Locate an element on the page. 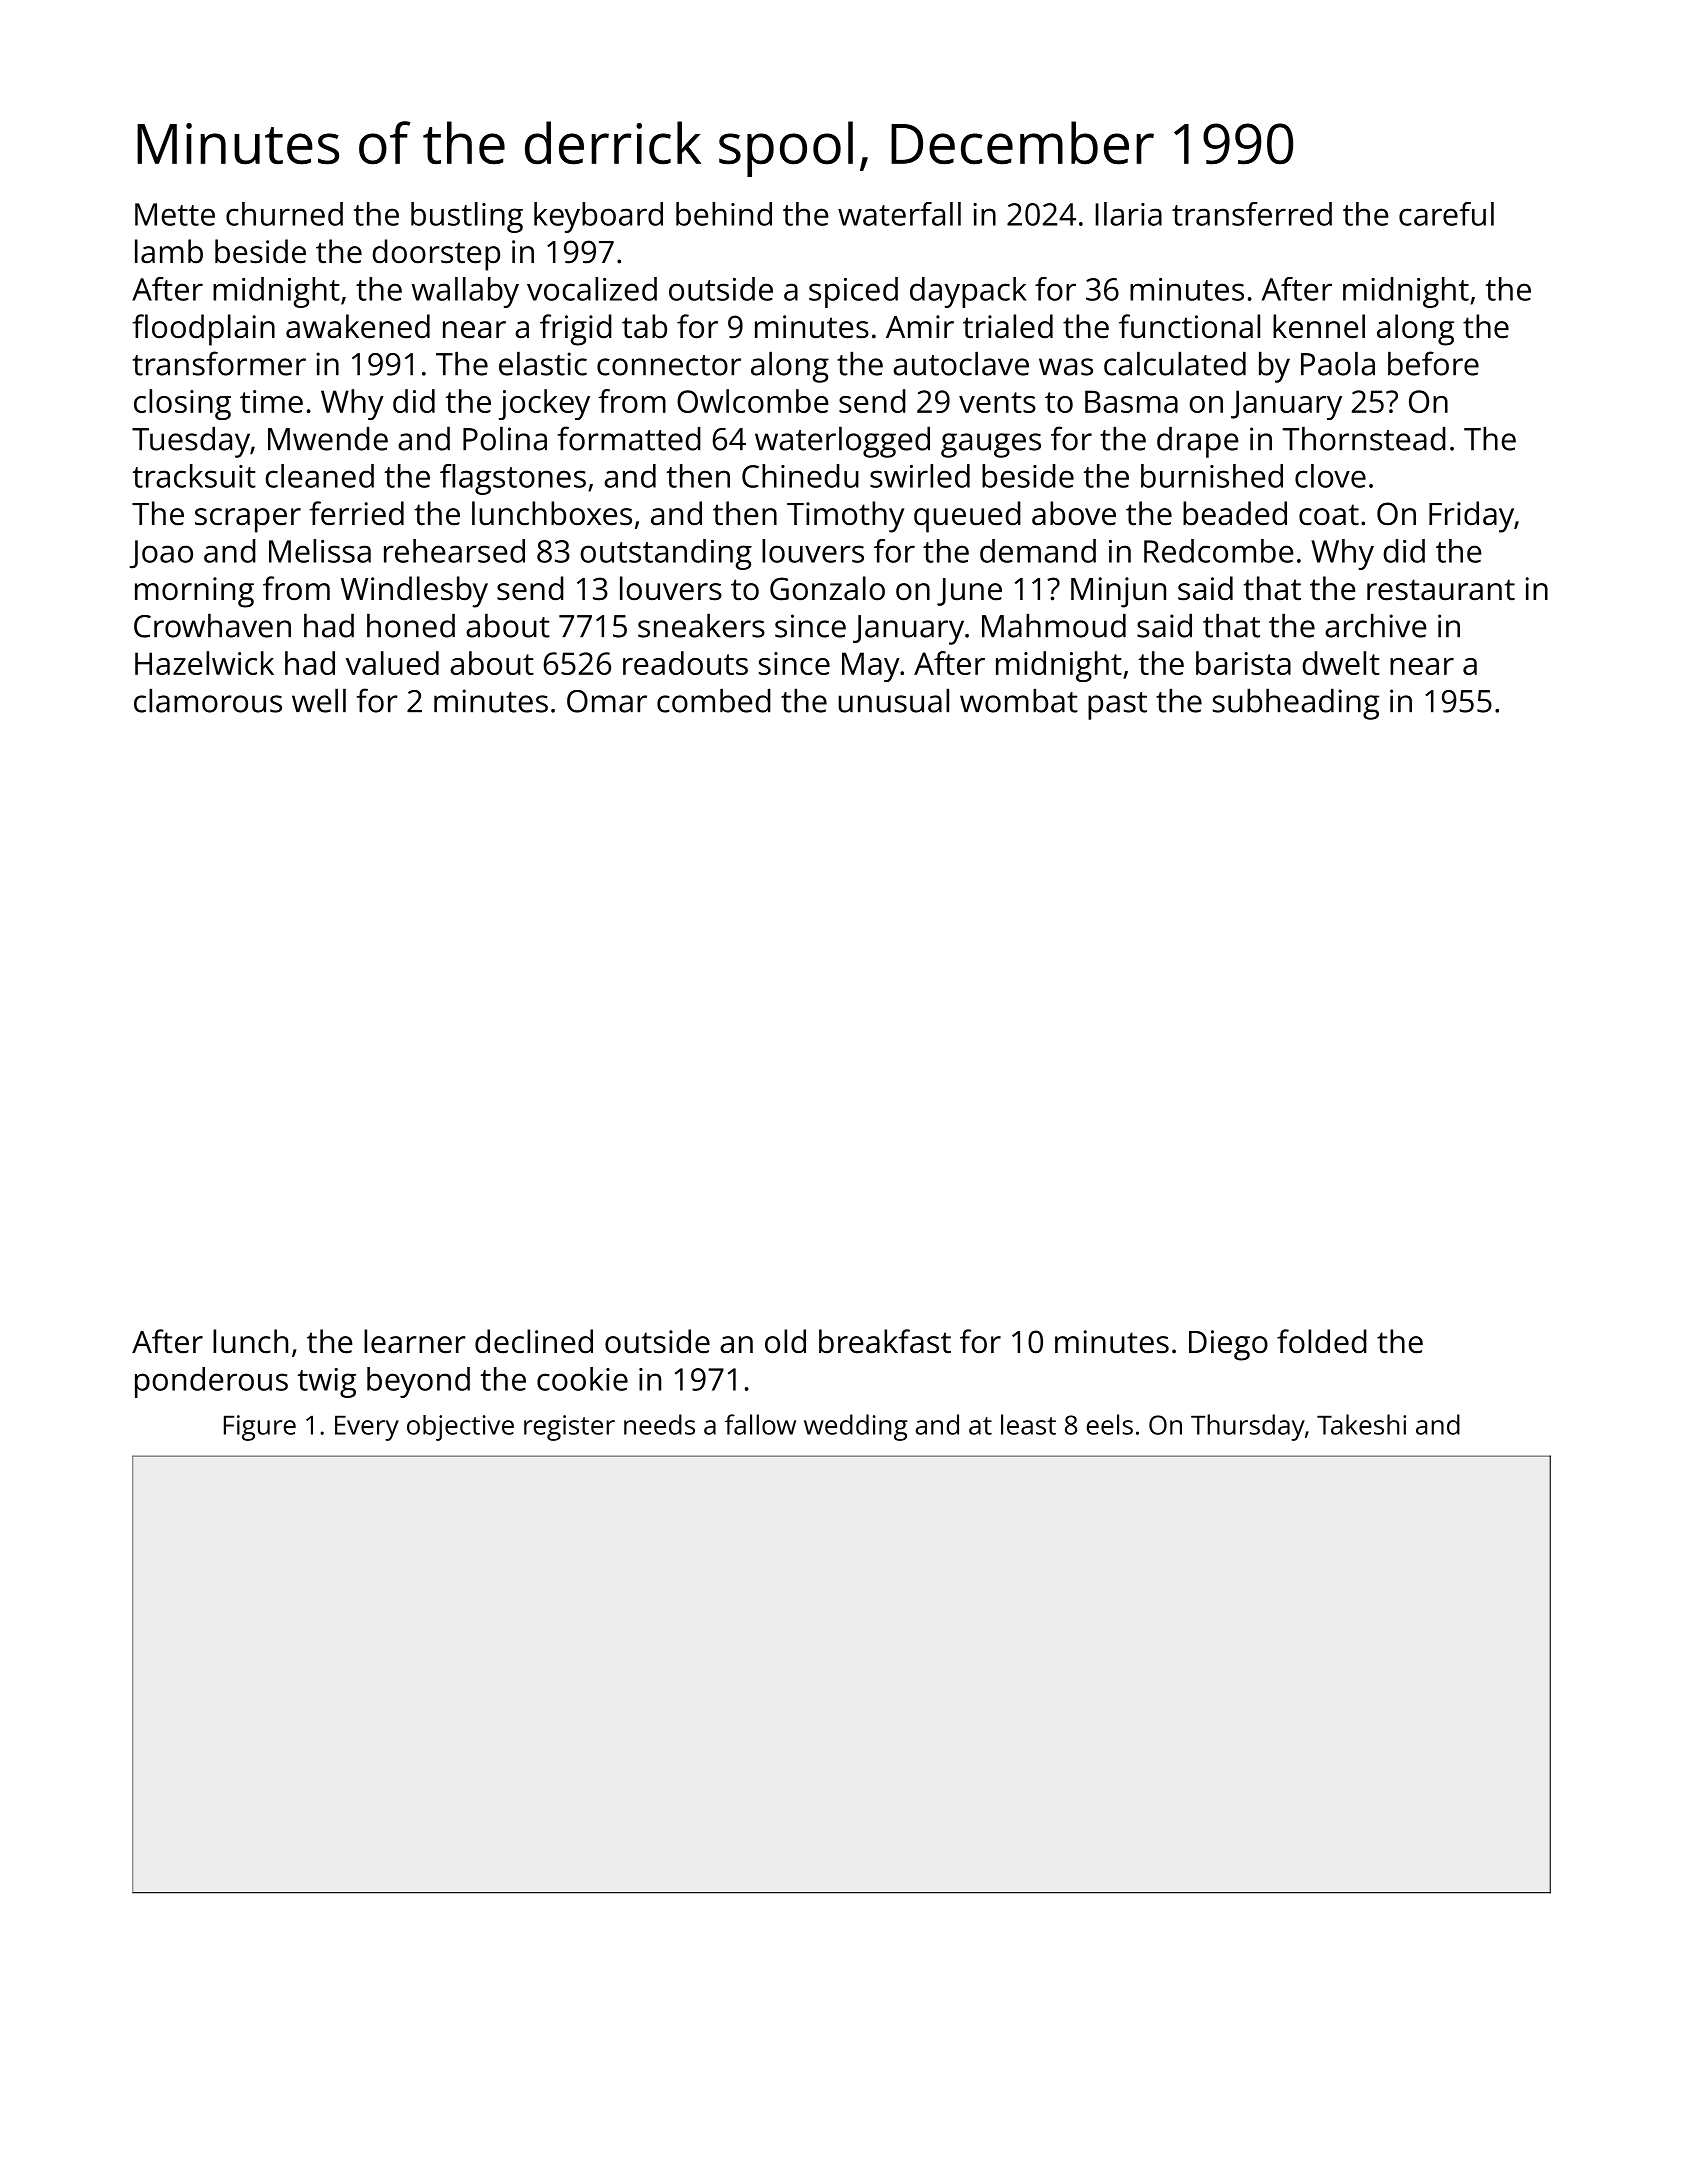 Image resolution: width=1683 pixels, height=2178 pixels. unusual is located at coordinates (893, 700).
